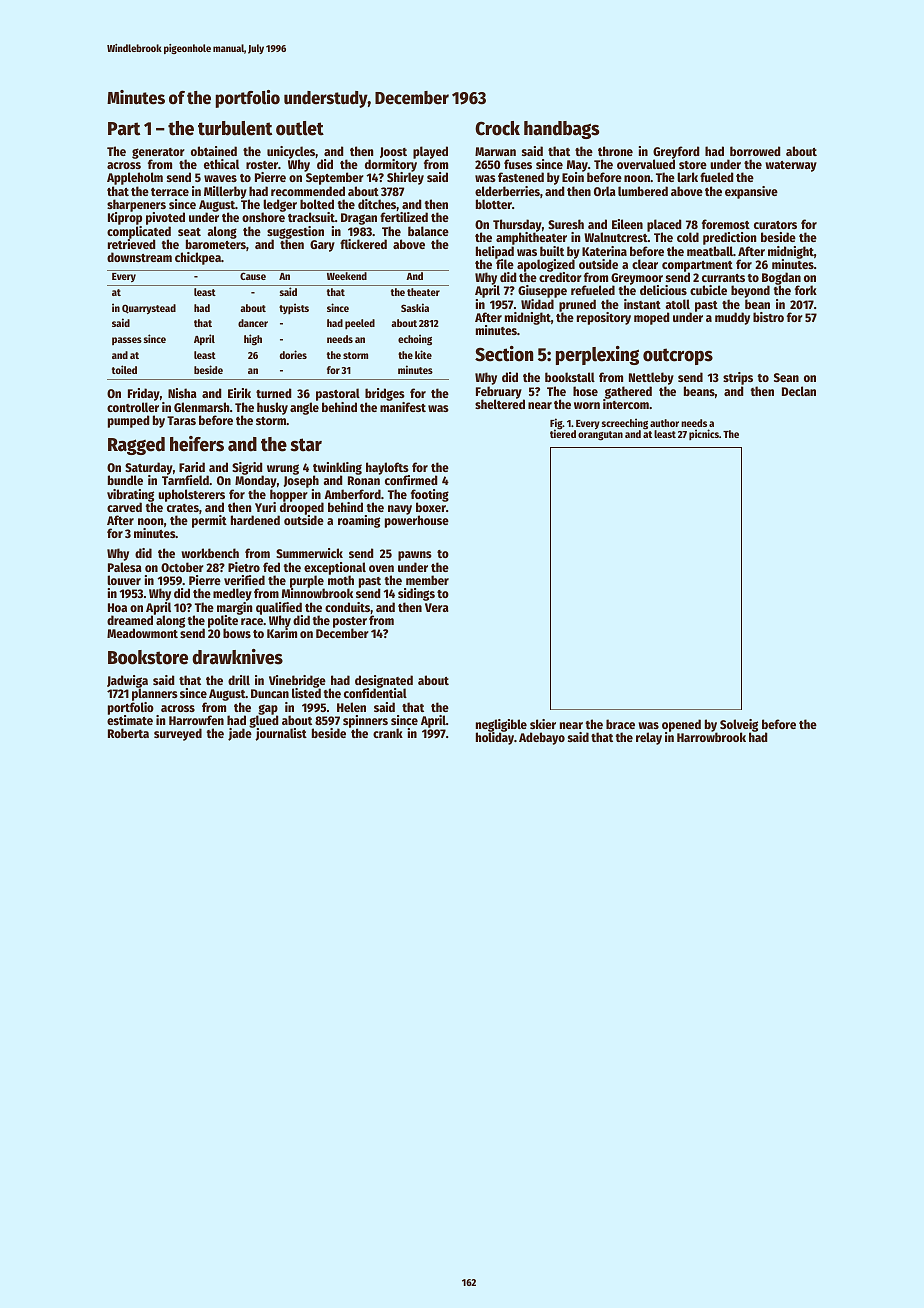  Describe the element at coordinates (649, 738) in the screenshot. I see `relay` at that location.
